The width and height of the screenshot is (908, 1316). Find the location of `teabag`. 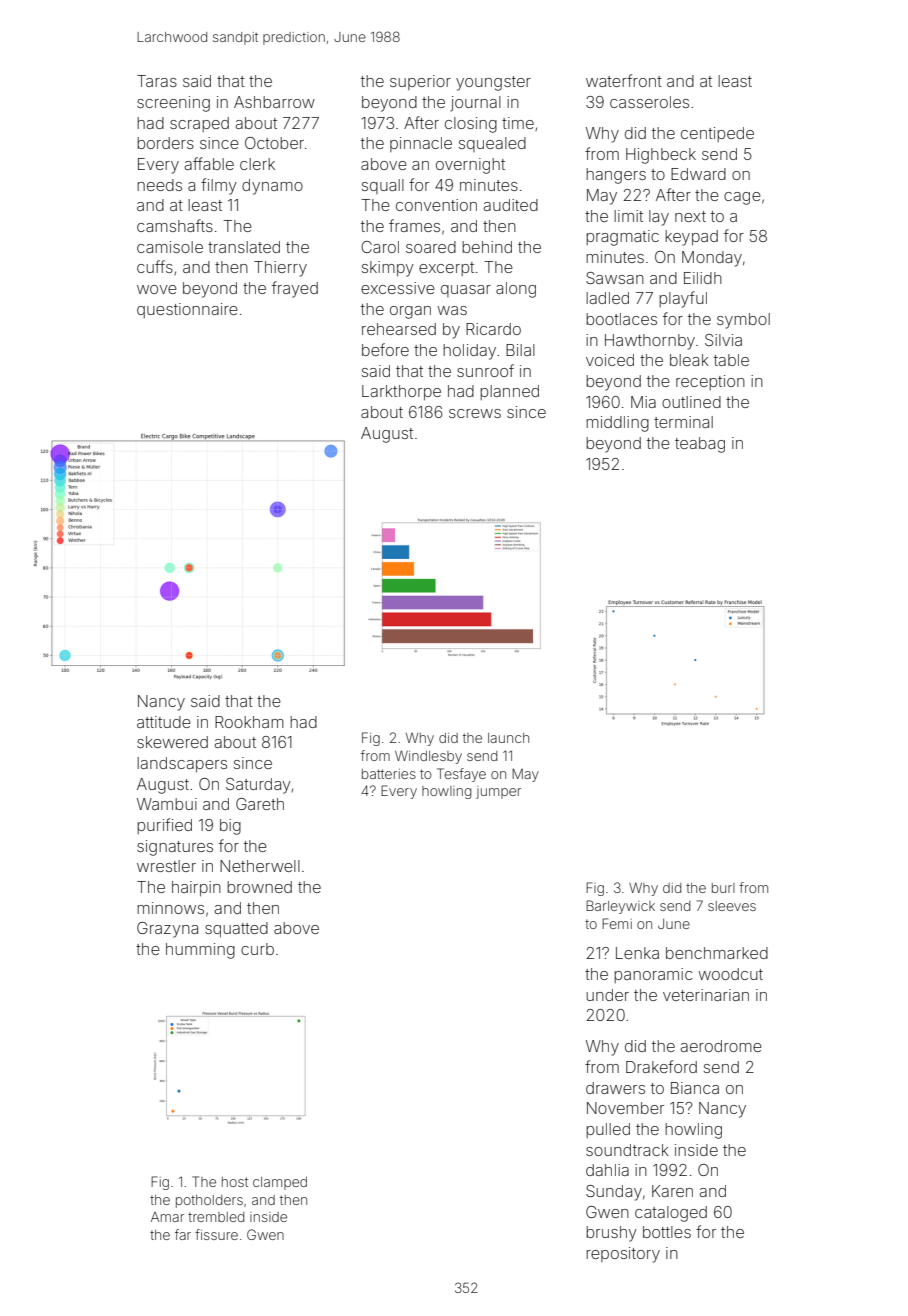

teabag is located at coordinates (700, 445).
